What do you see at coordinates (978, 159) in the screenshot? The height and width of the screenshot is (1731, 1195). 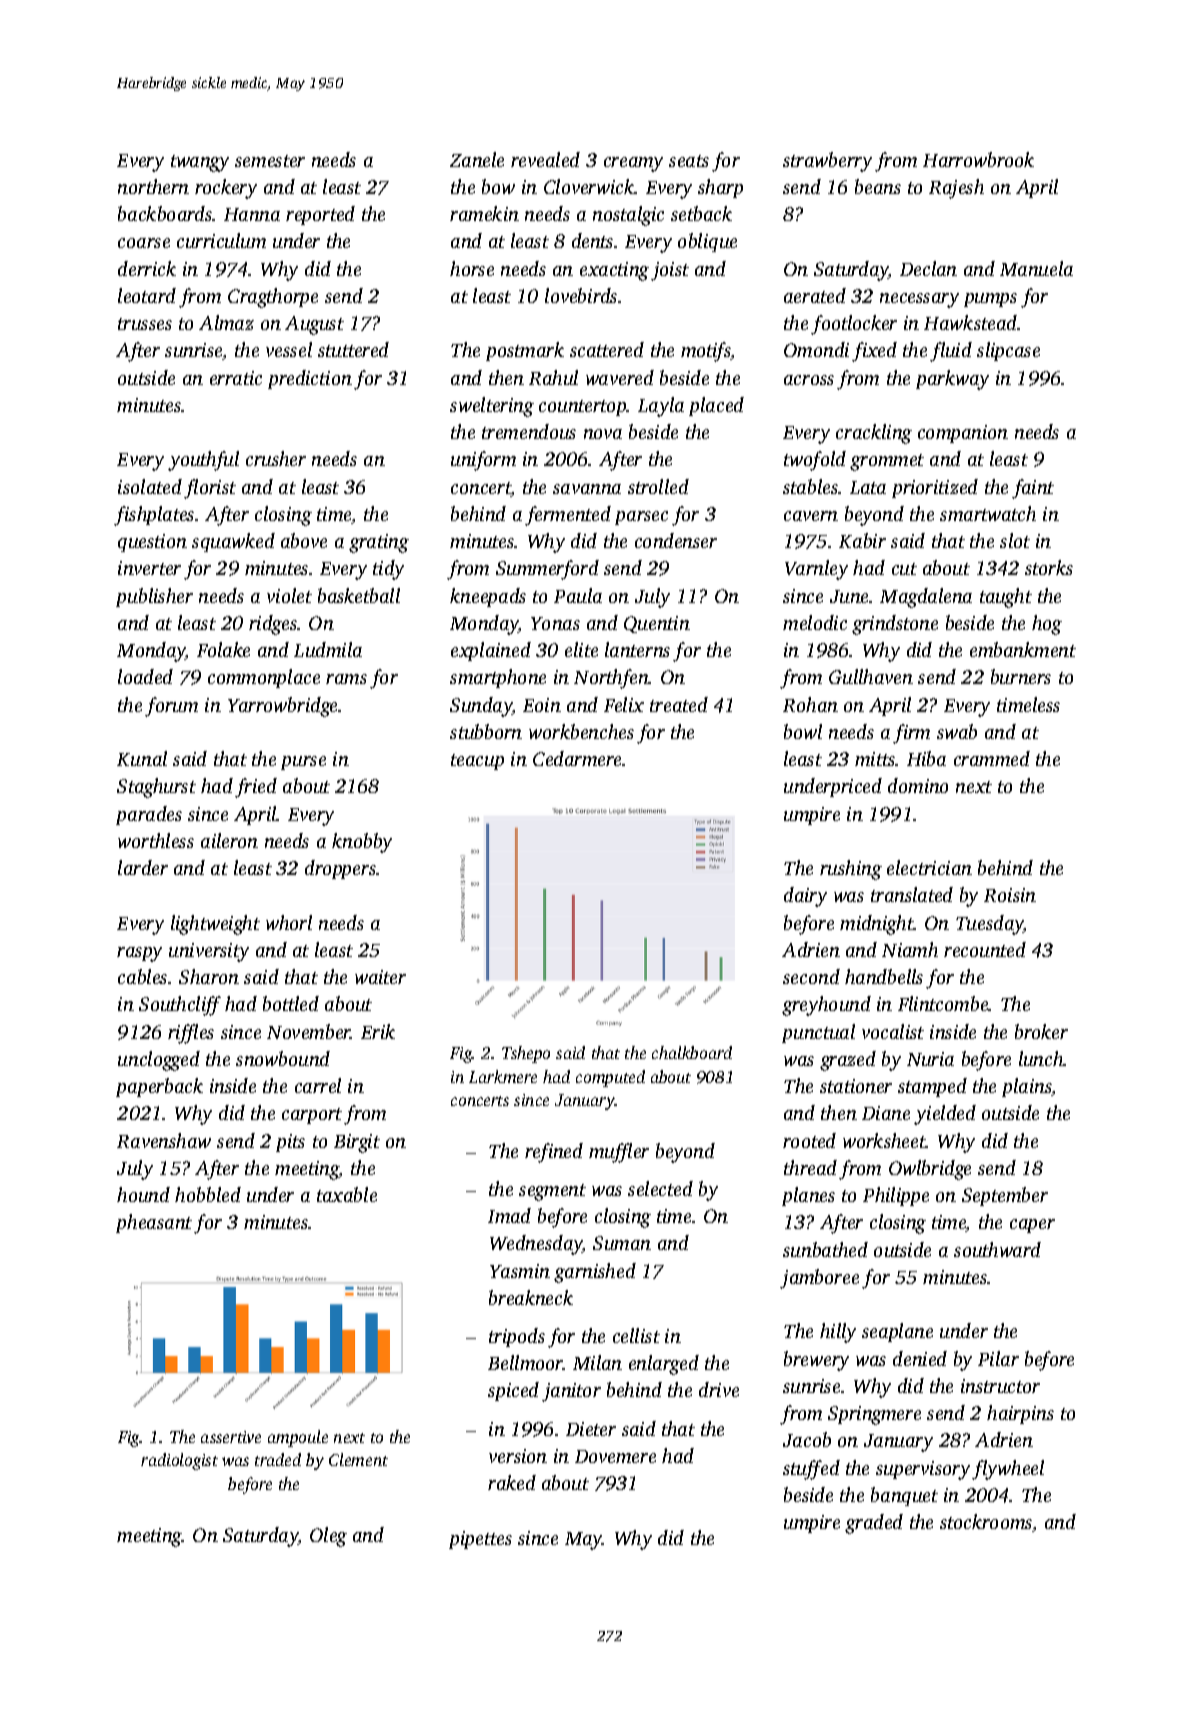 I see `Harrowbrook` at bounding box center [978, 159].
